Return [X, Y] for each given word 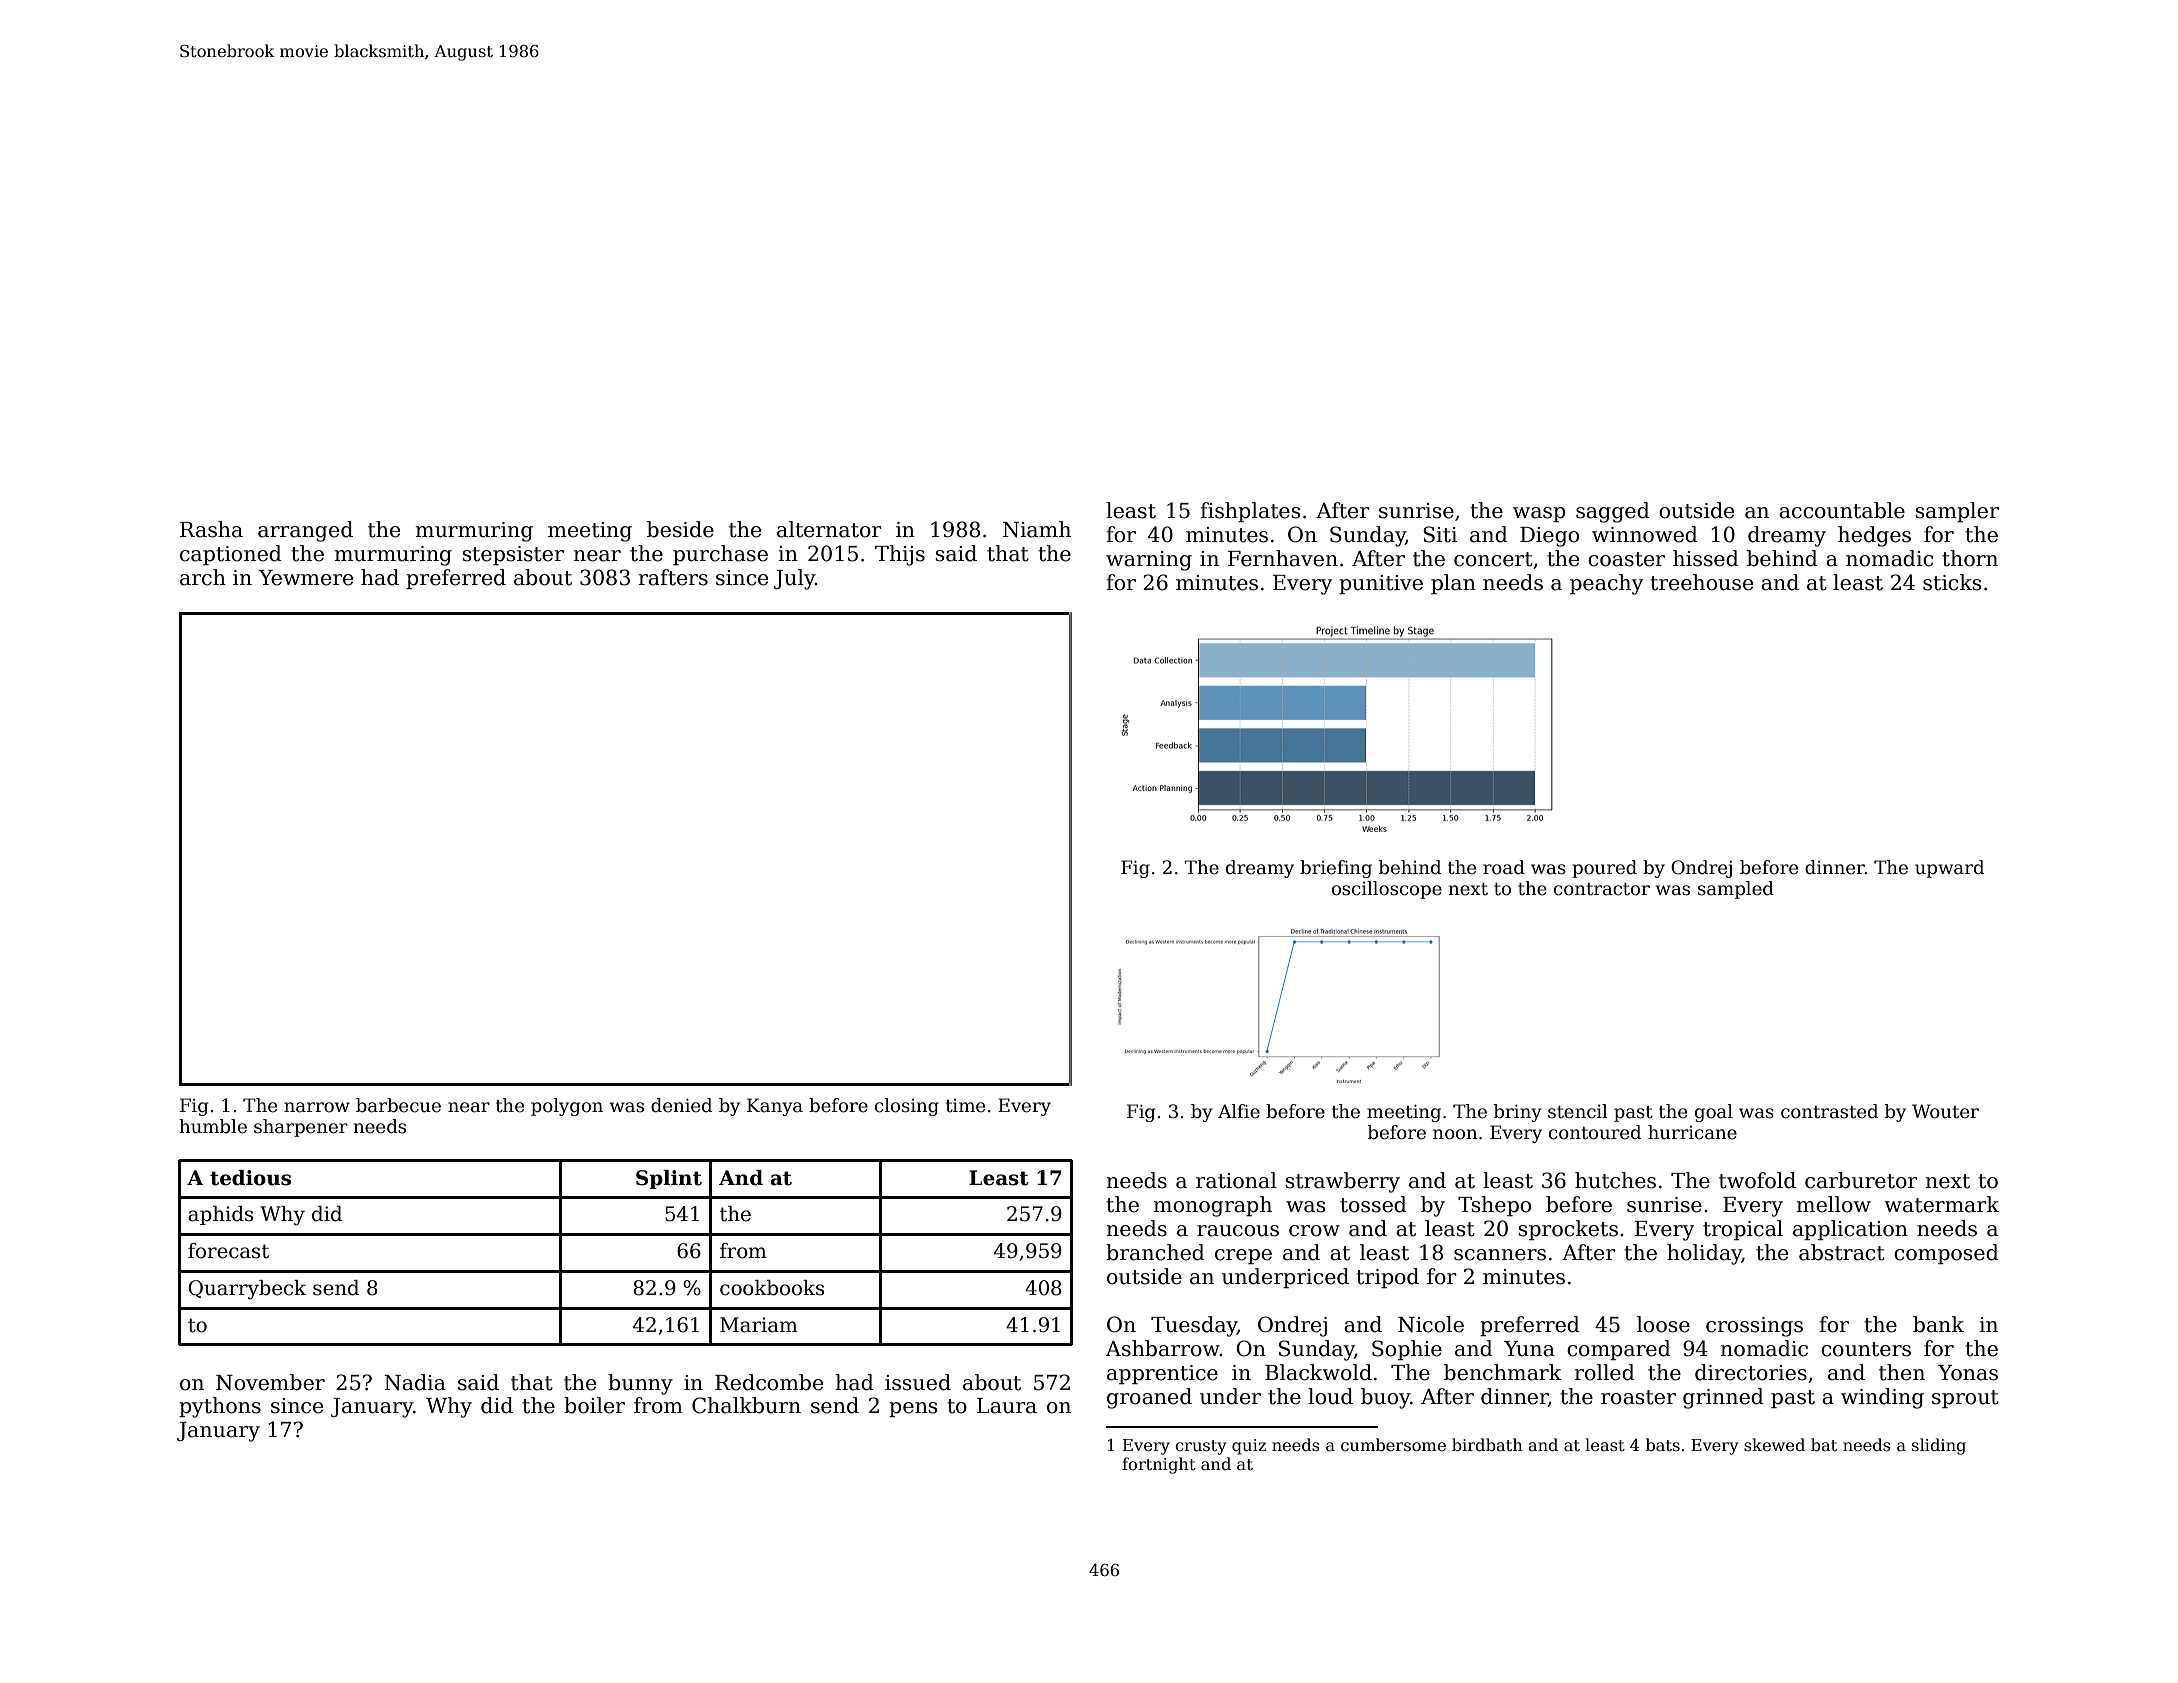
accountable [1842, 510]
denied [681, 1105]
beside [680, 529]
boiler [594, 1405]
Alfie [1239, 1111]
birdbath [1487, 1444]
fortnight [1159, 1465]
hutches [1615, 1180]
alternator [829, 529]
